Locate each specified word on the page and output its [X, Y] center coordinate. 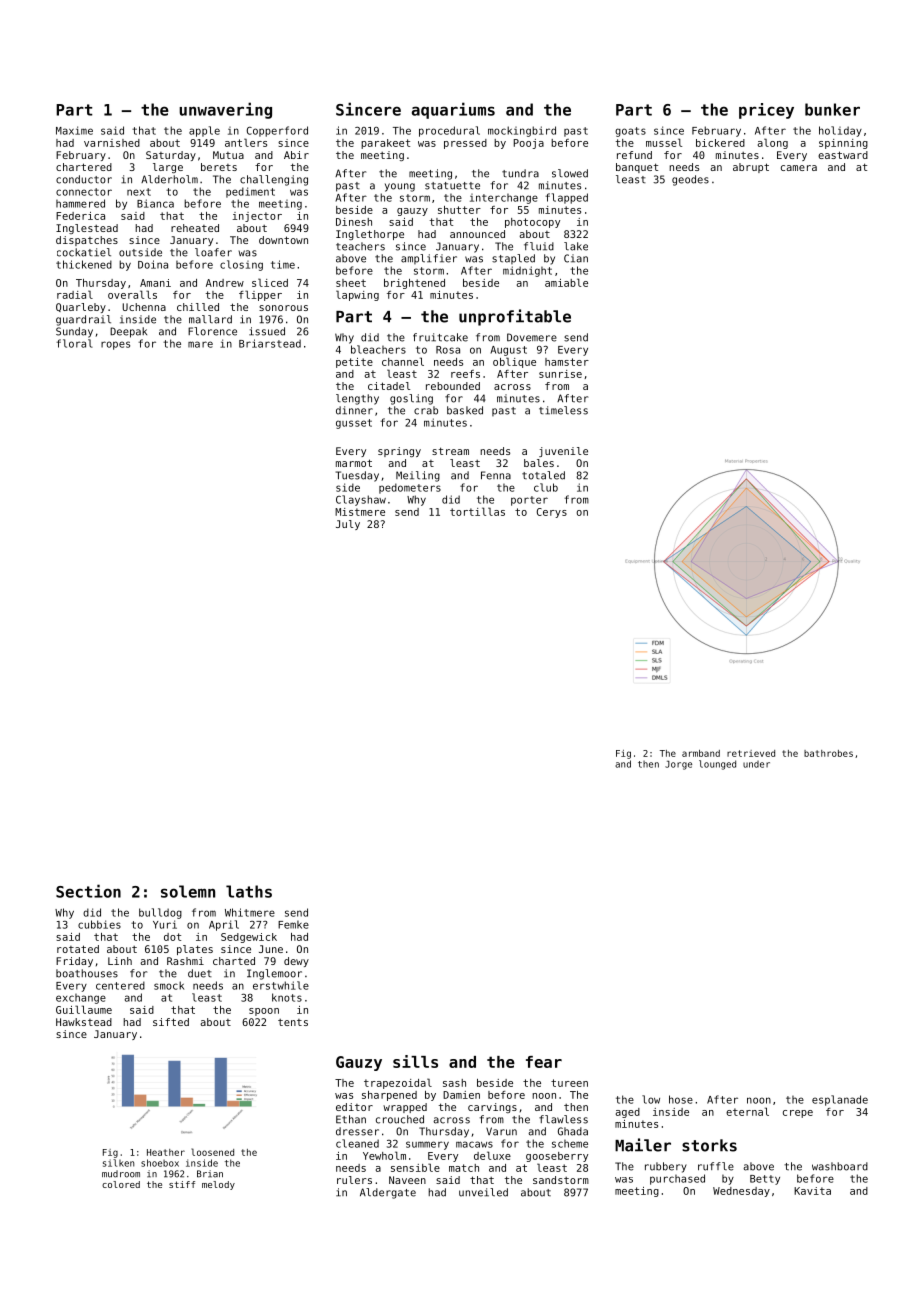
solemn [188, 891]
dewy [296, 962]
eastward [843, 155]
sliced [270, 282]
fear [544, 1062]
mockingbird [522, 131]
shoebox [160, 1163]
